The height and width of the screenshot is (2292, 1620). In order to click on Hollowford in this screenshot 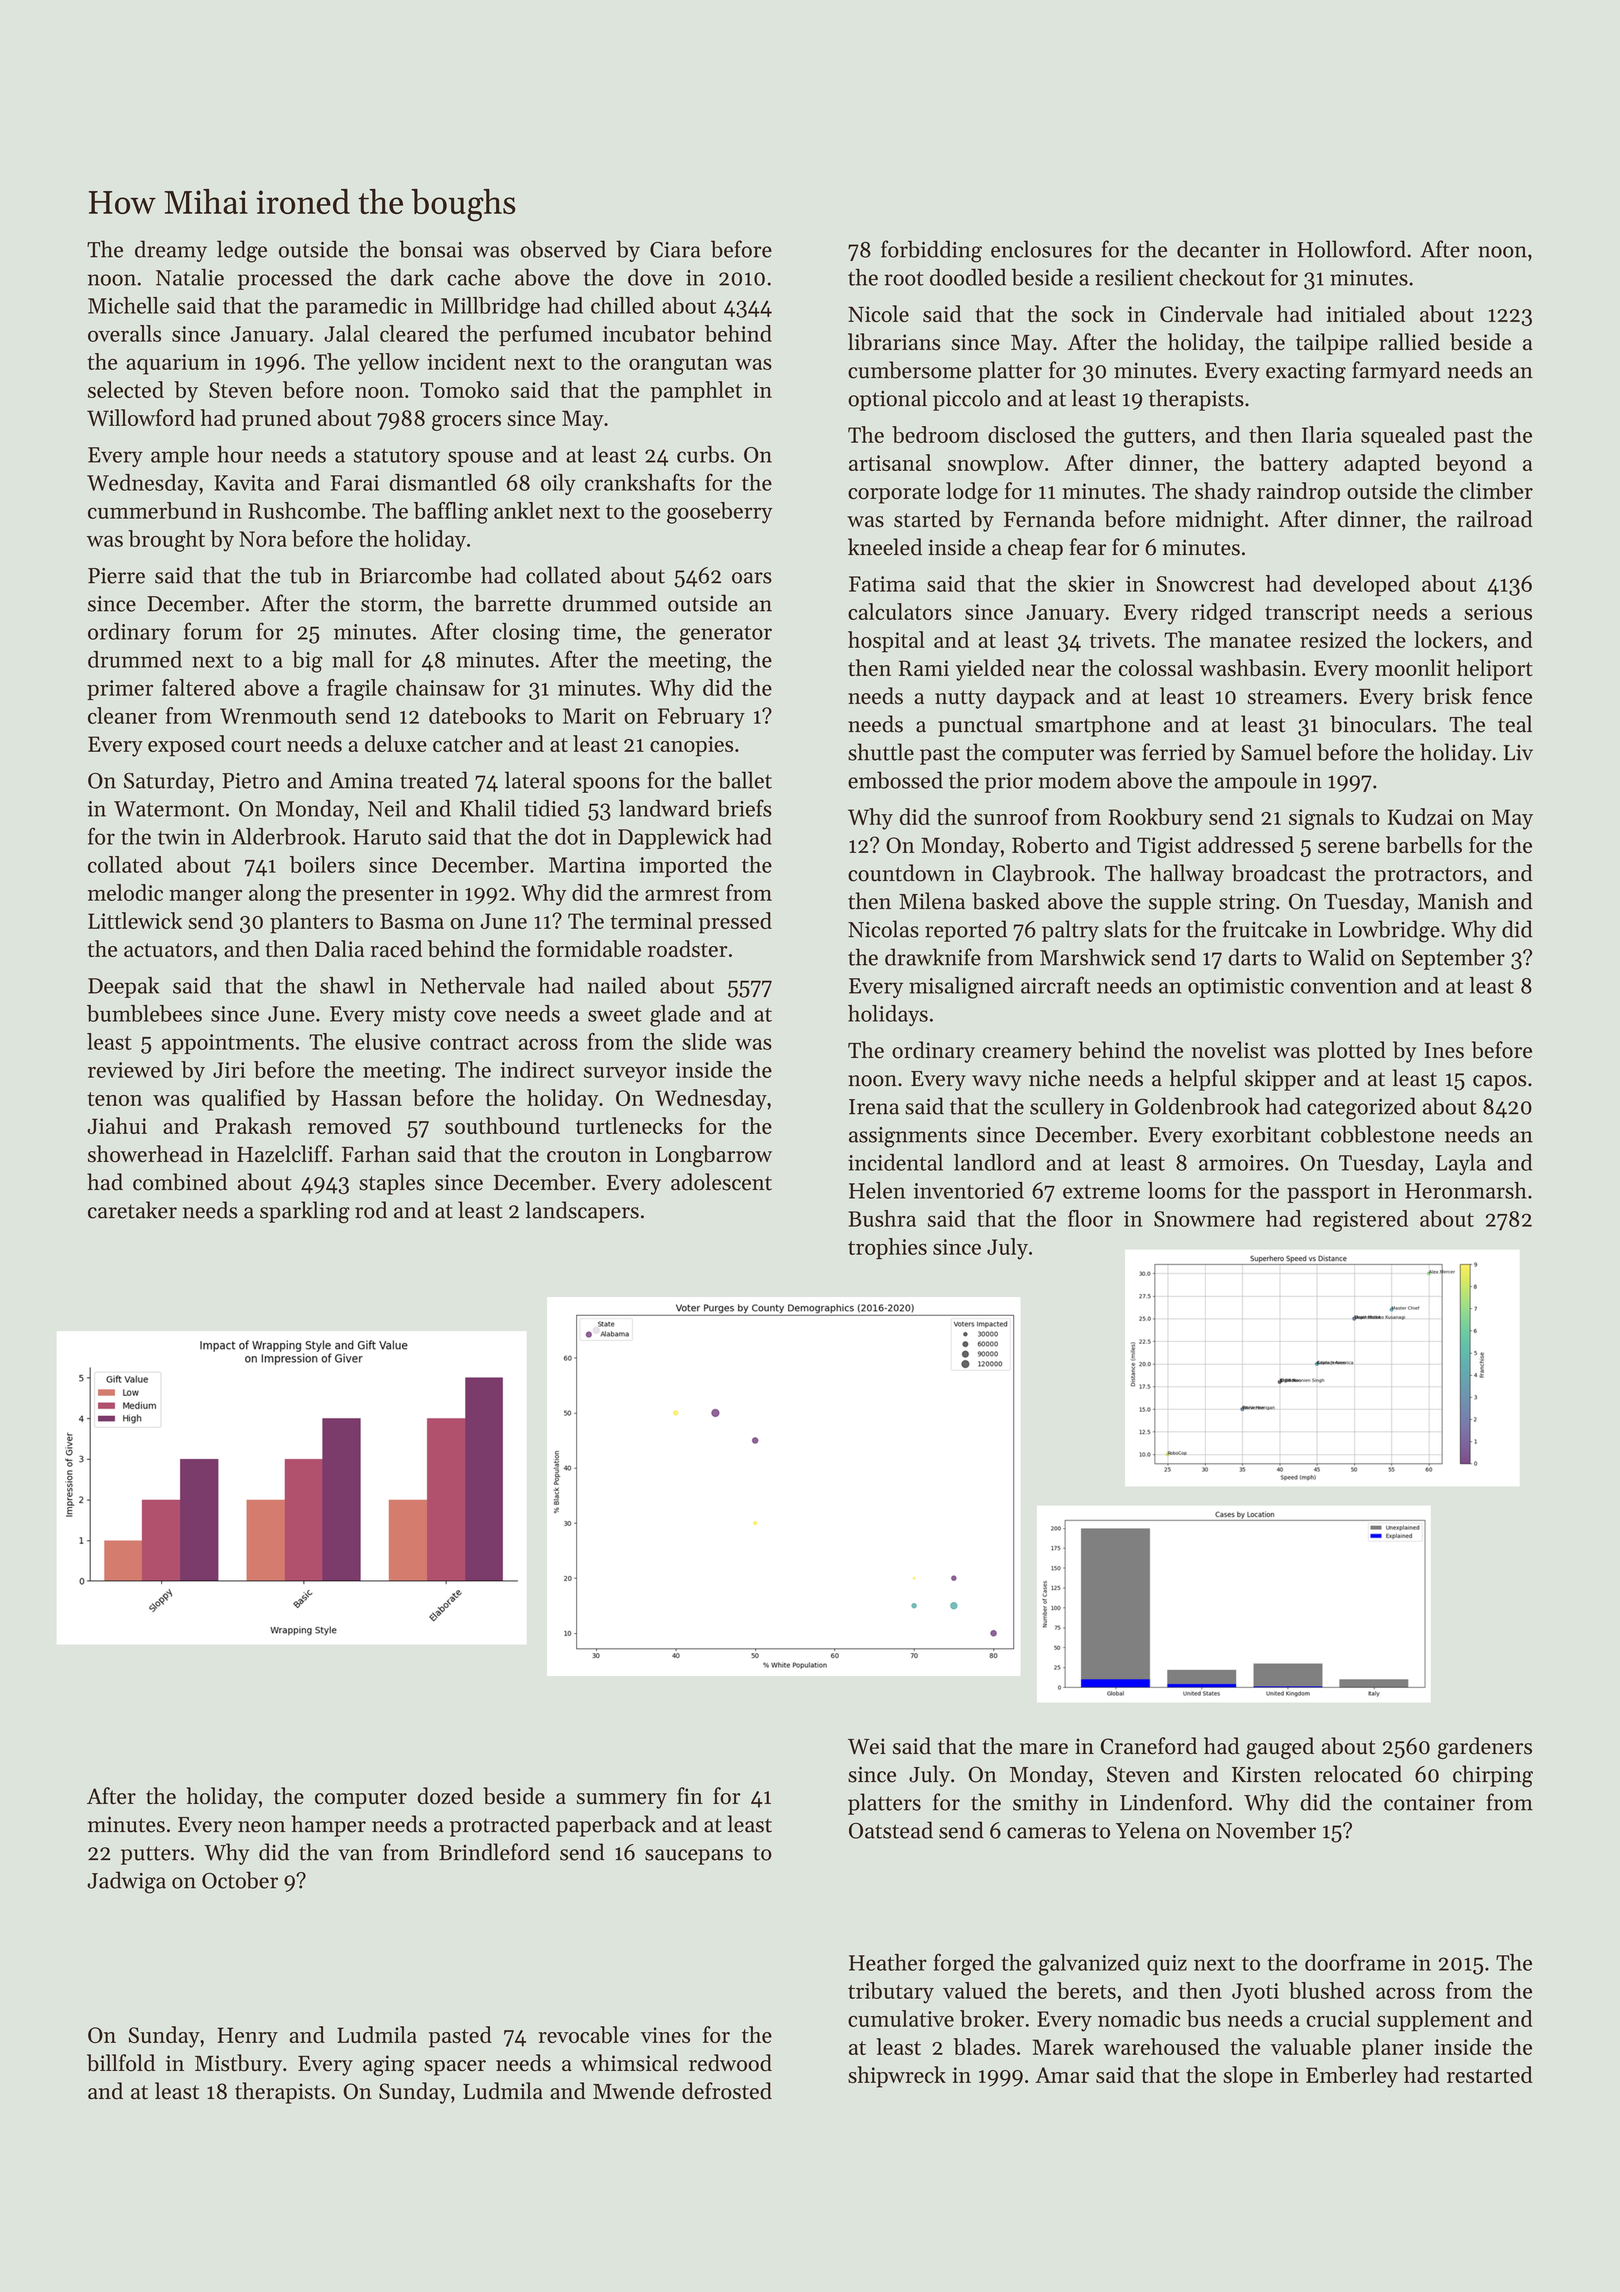, I will do `click(1351, 249)`.
